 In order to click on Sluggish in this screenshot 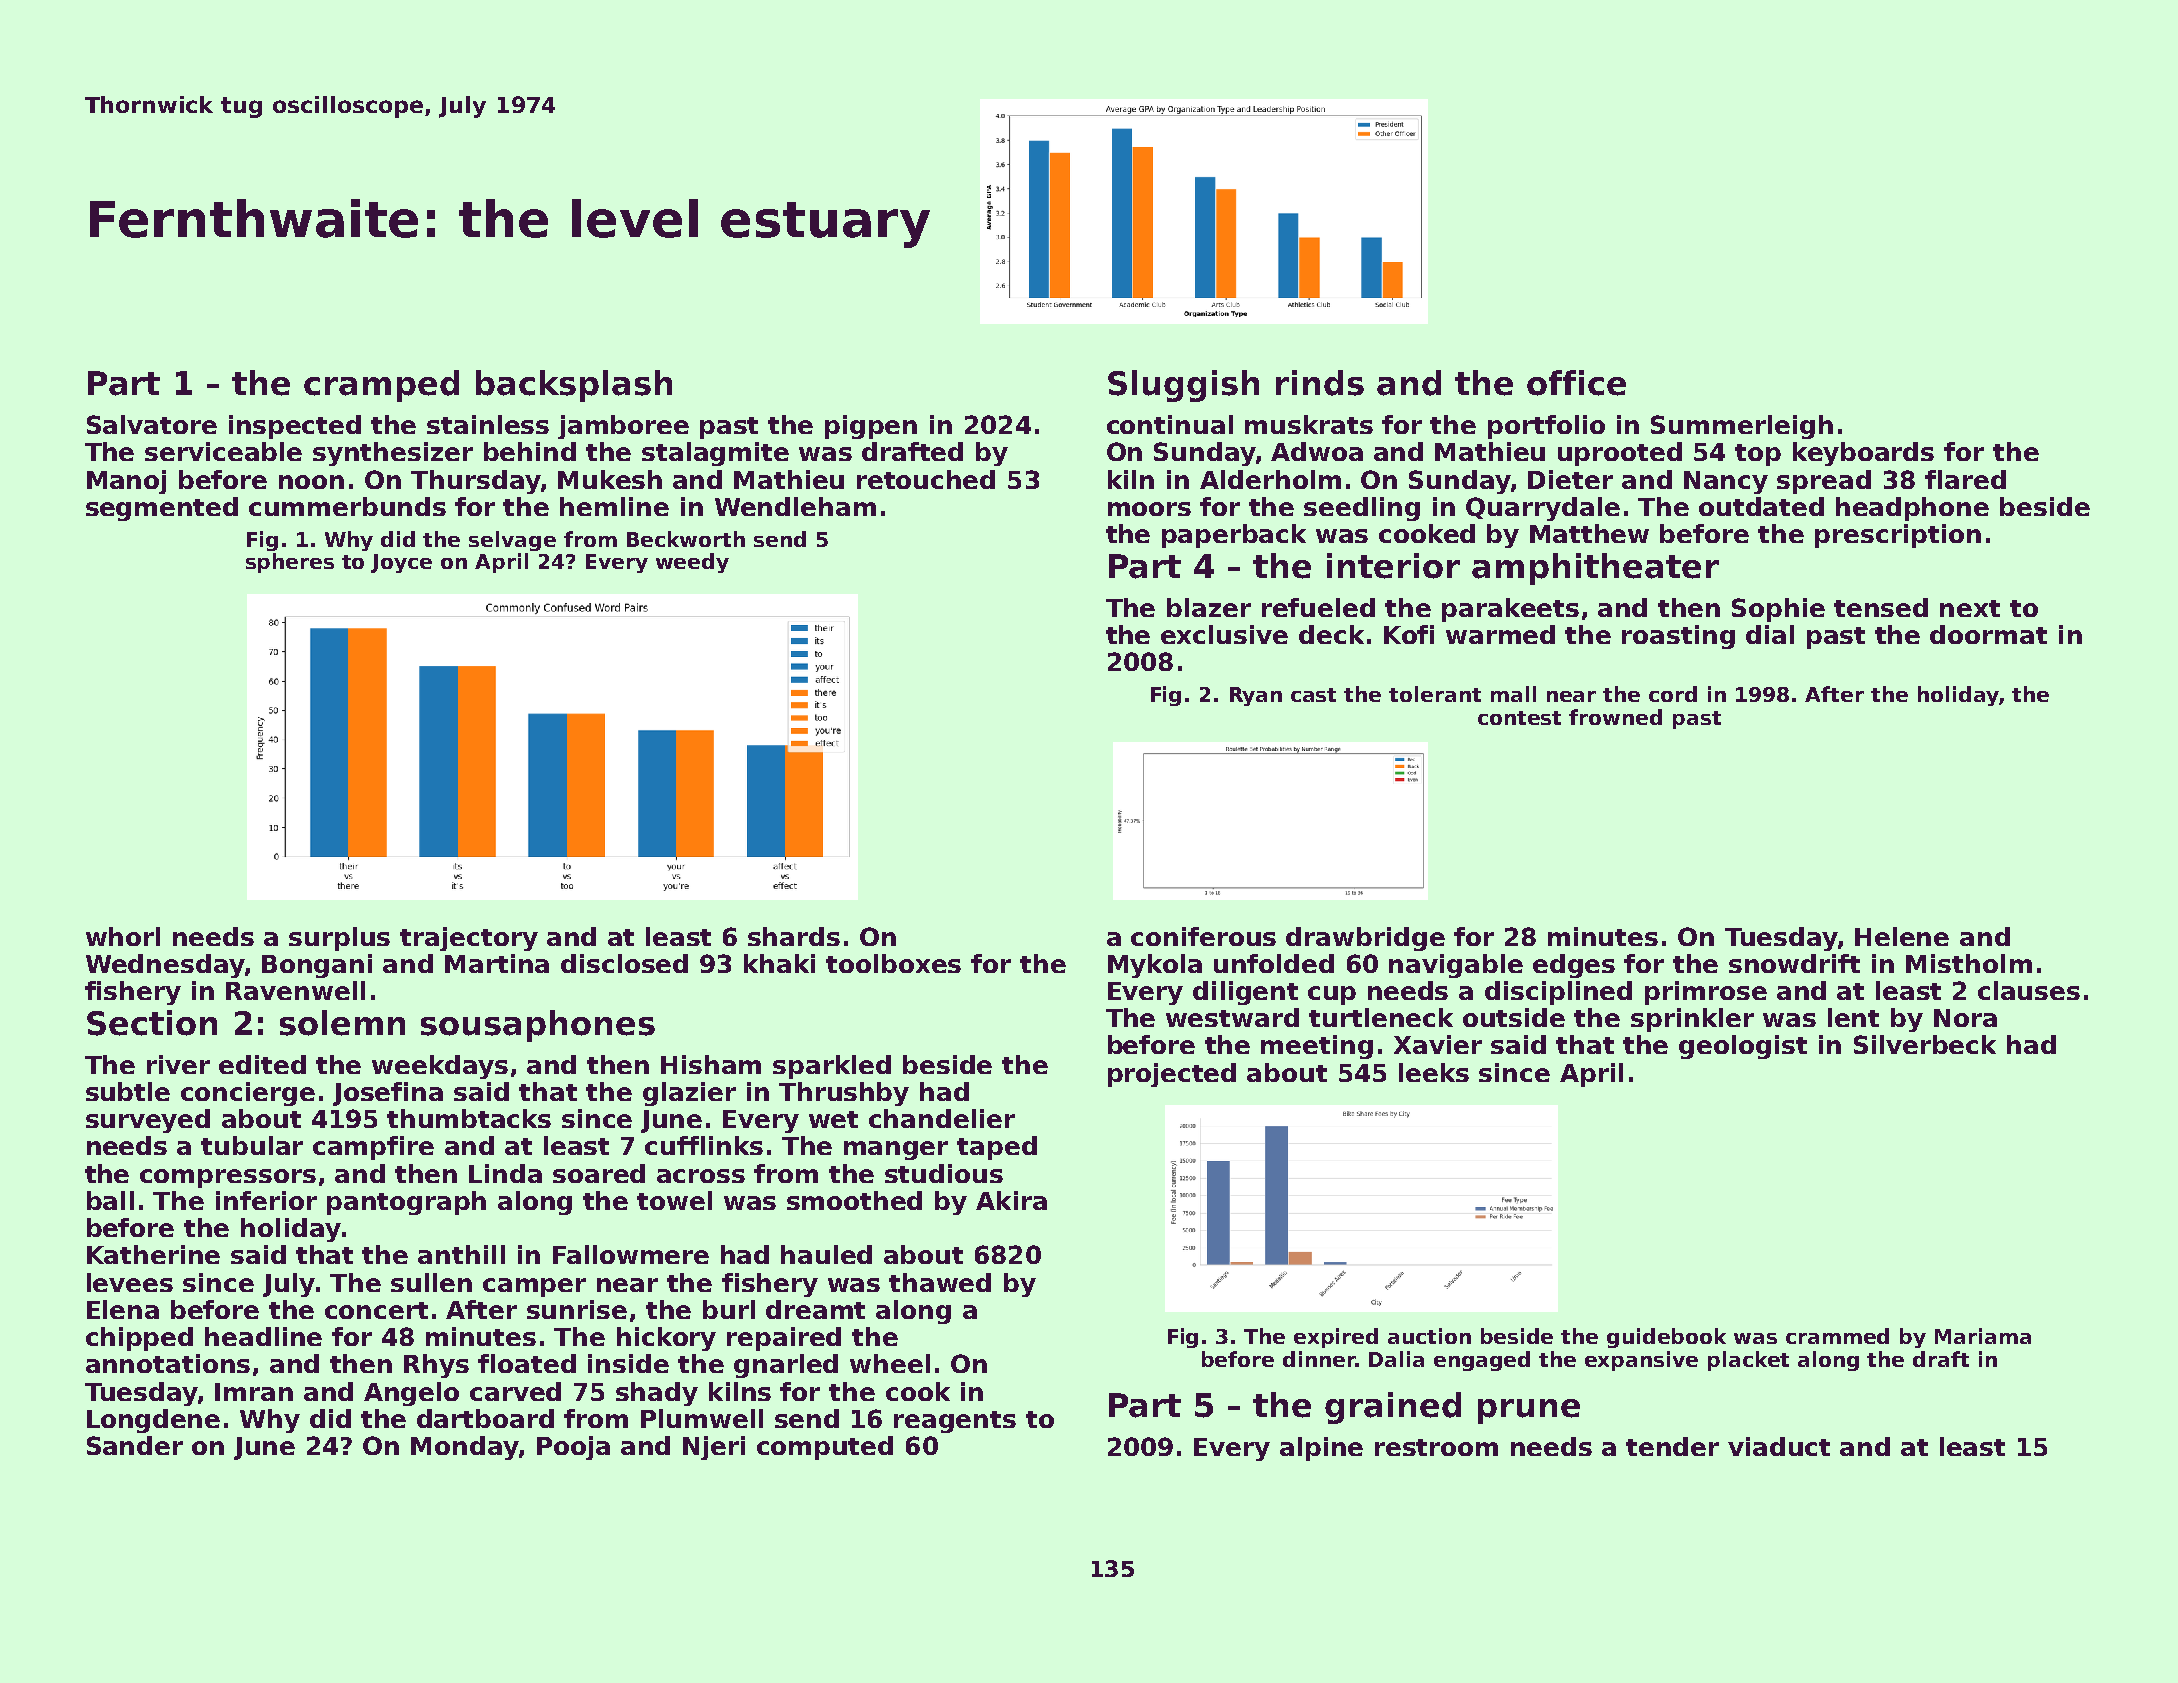, I will do `click(1183, 386)`.
